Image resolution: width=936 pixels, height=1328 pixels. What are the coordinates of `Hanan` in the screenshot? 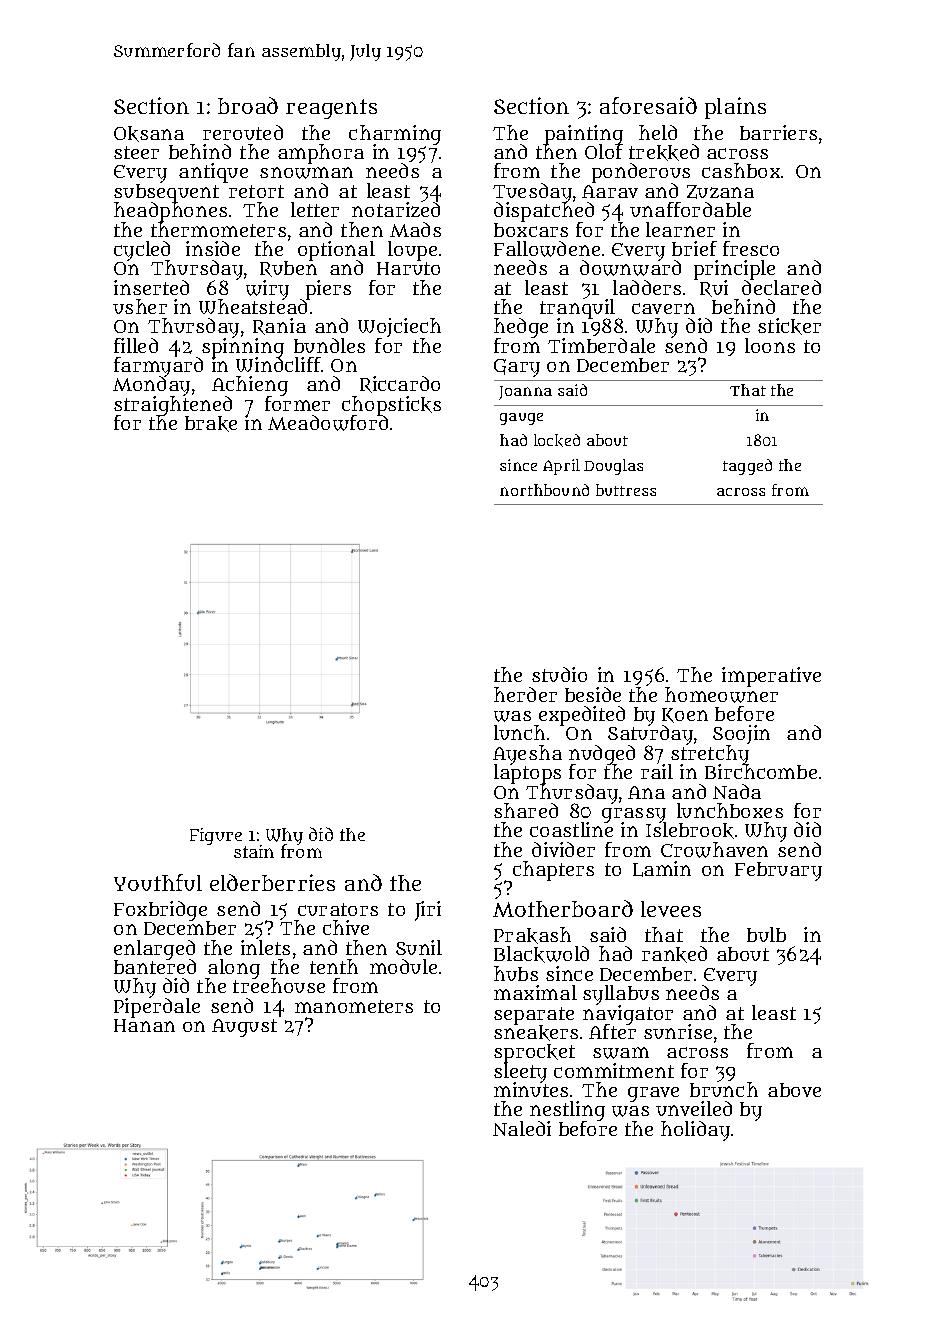 It's located at (144, 1025).
